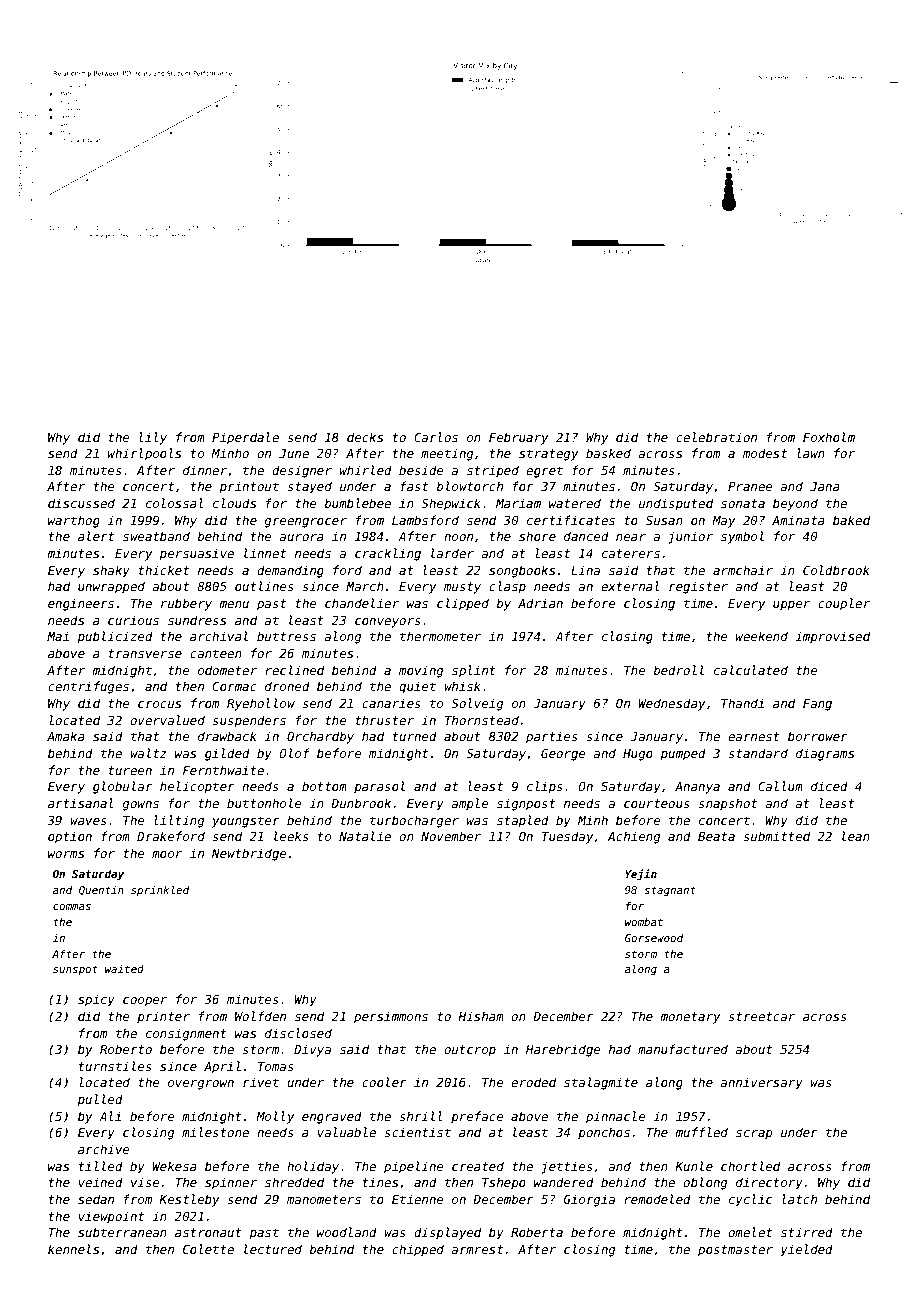 The height and width of the page is (1308, 924). Describe the element at coordinates (750, 486) in the page. I see `Pranee` at that location.
